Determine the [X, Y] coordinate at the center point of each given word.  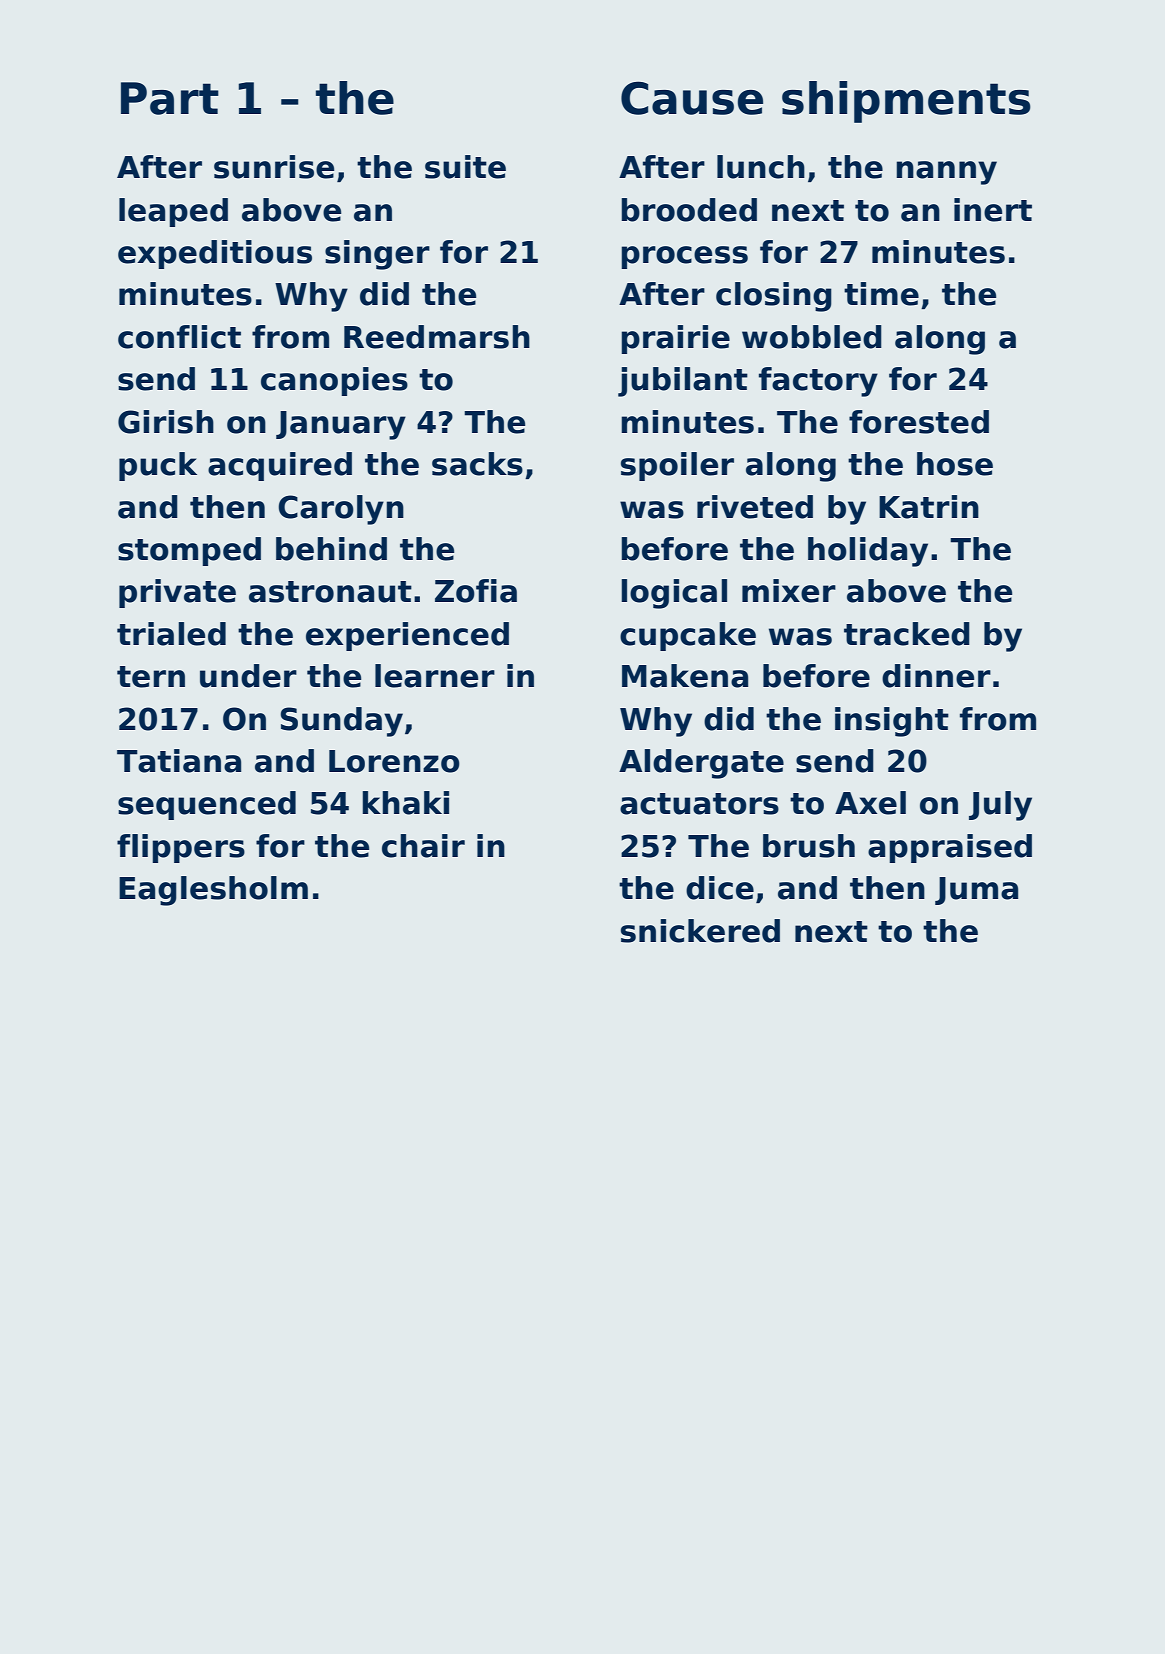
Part [170, 98]
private [177, 593]
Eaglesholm [213, 891]
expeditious [215, 254]
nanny [946, 173]
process [684, 257]
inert [993, 210]
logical [674, 594]
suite [465, 167]
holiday [868, 552]
